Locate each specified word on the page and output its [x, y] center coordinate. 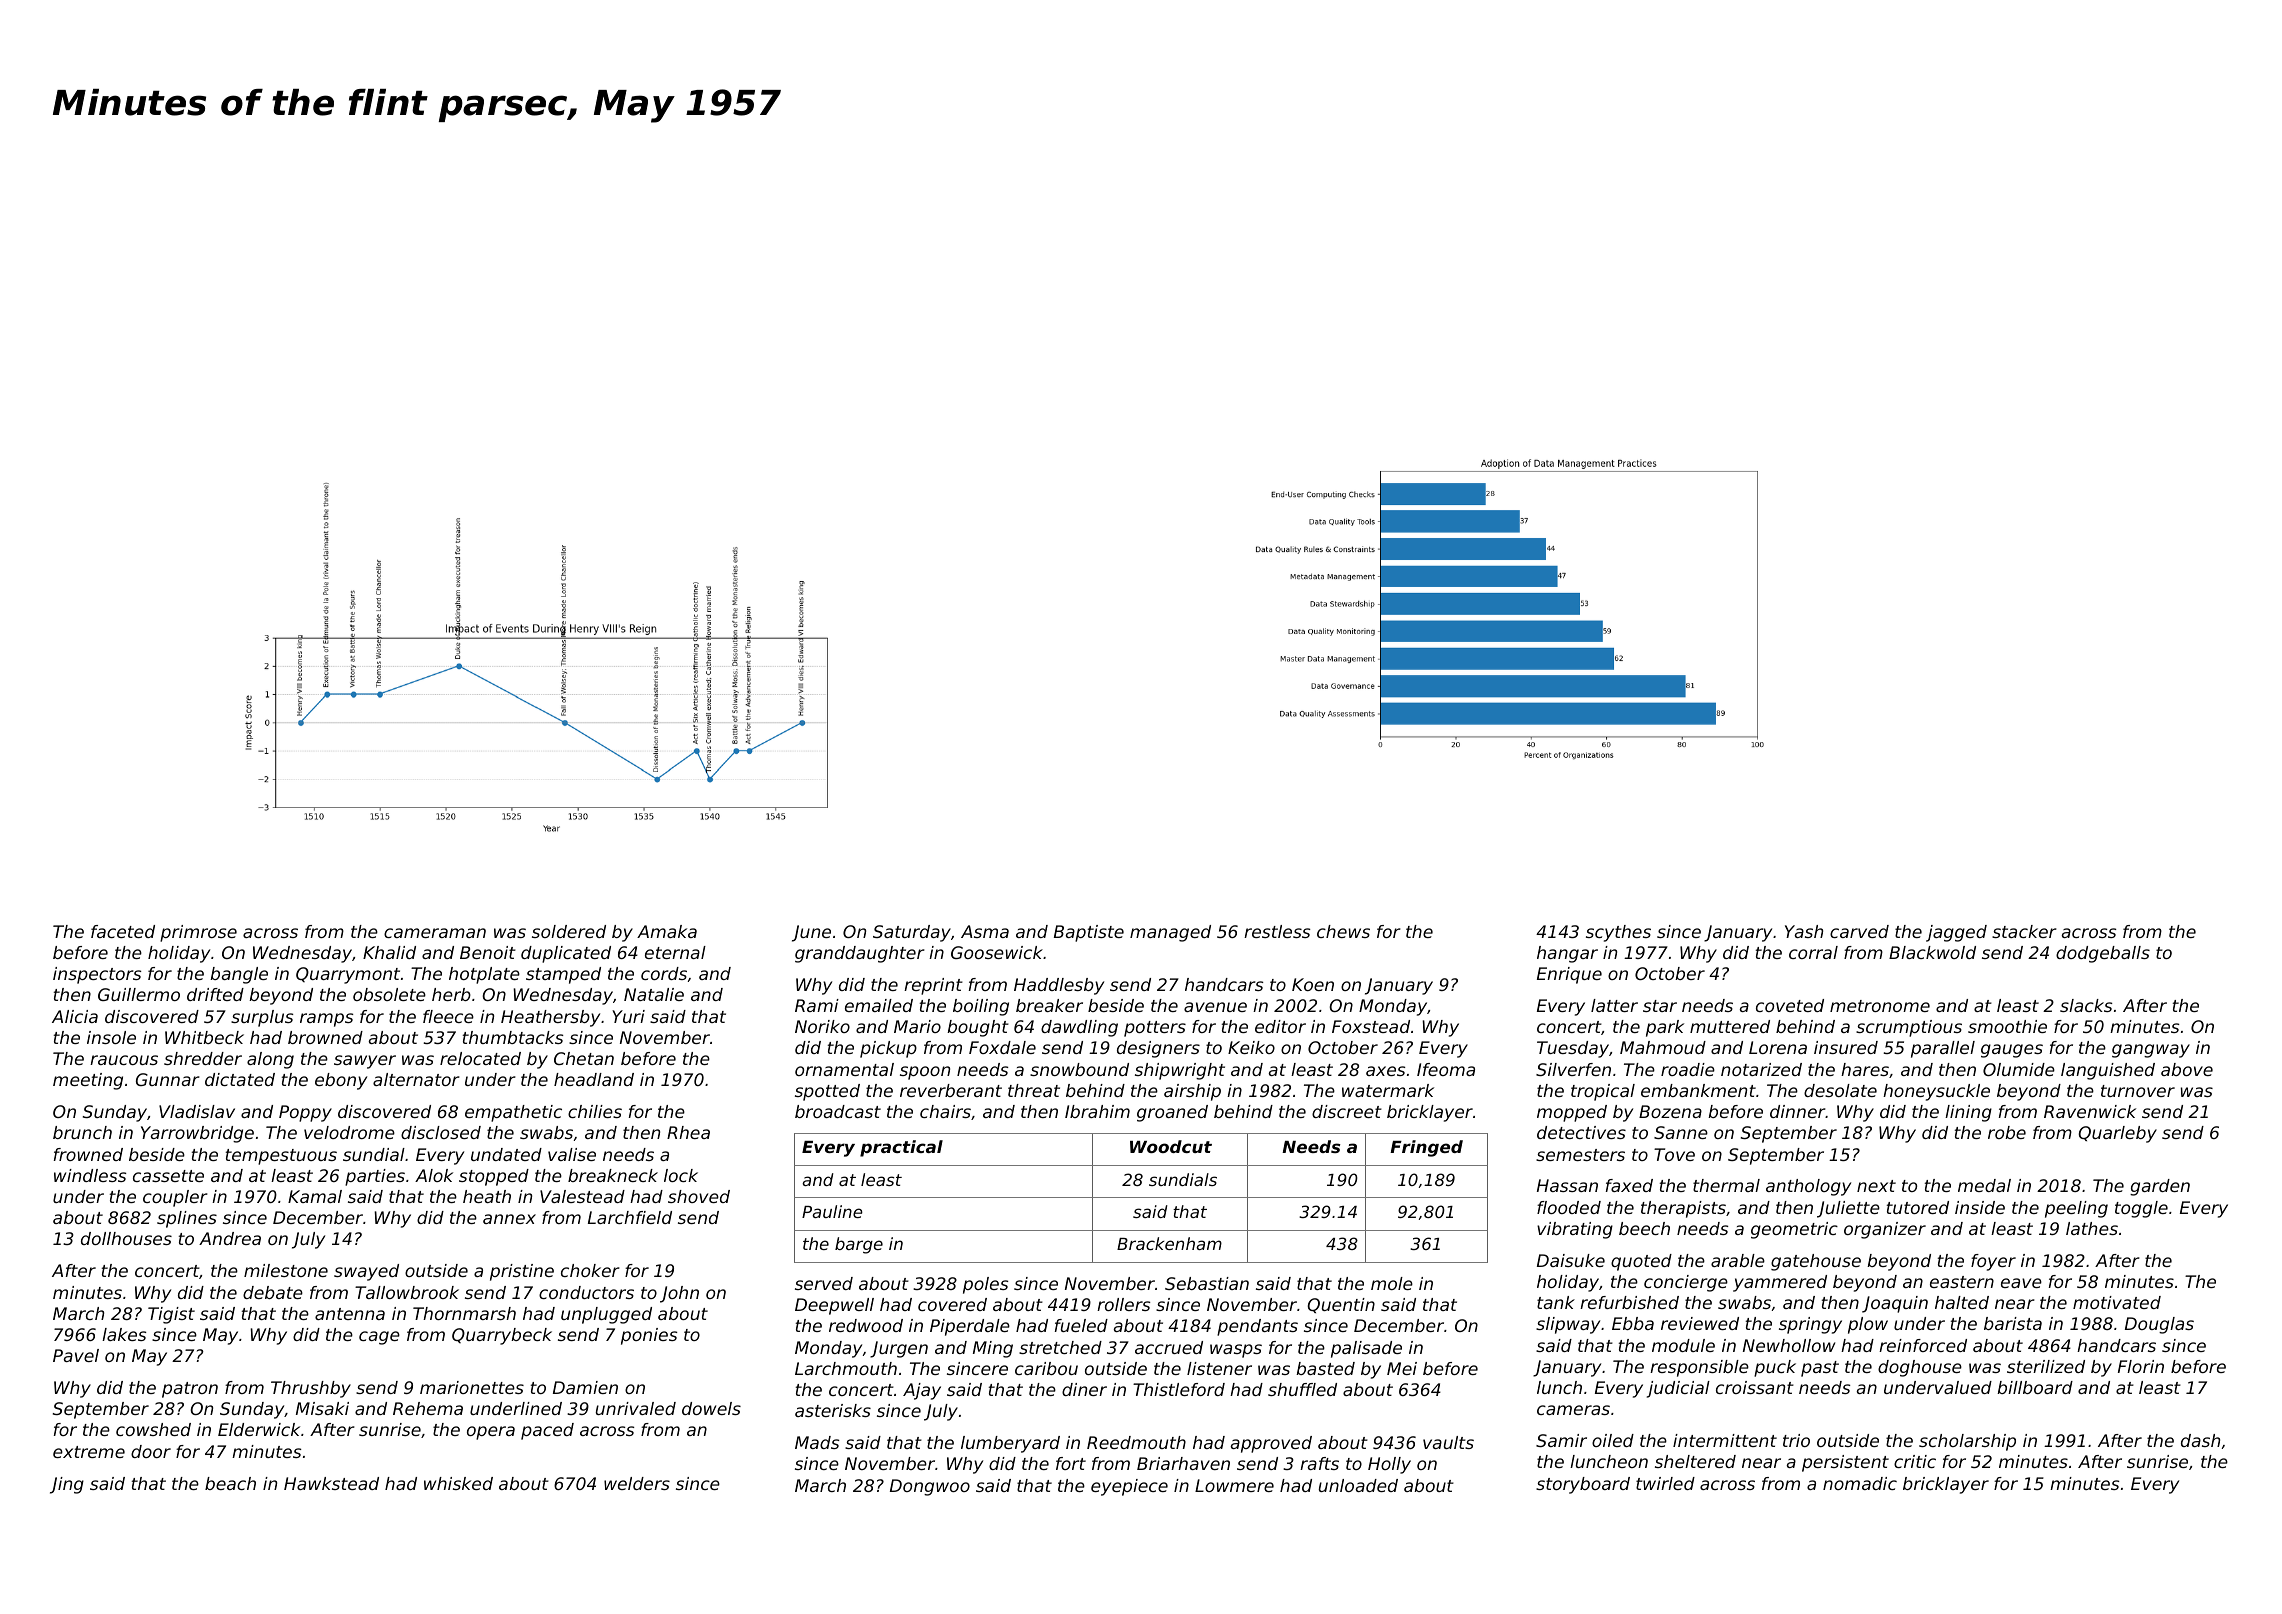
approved [1271, 1444]
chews [1343, 931]
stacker [2024, 931]
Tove [1674, 1154]
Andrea [230, 1238]
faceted [123, 931]
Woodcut [1171, 1146]
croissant [1755, 1387]
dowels [711, 1408]
